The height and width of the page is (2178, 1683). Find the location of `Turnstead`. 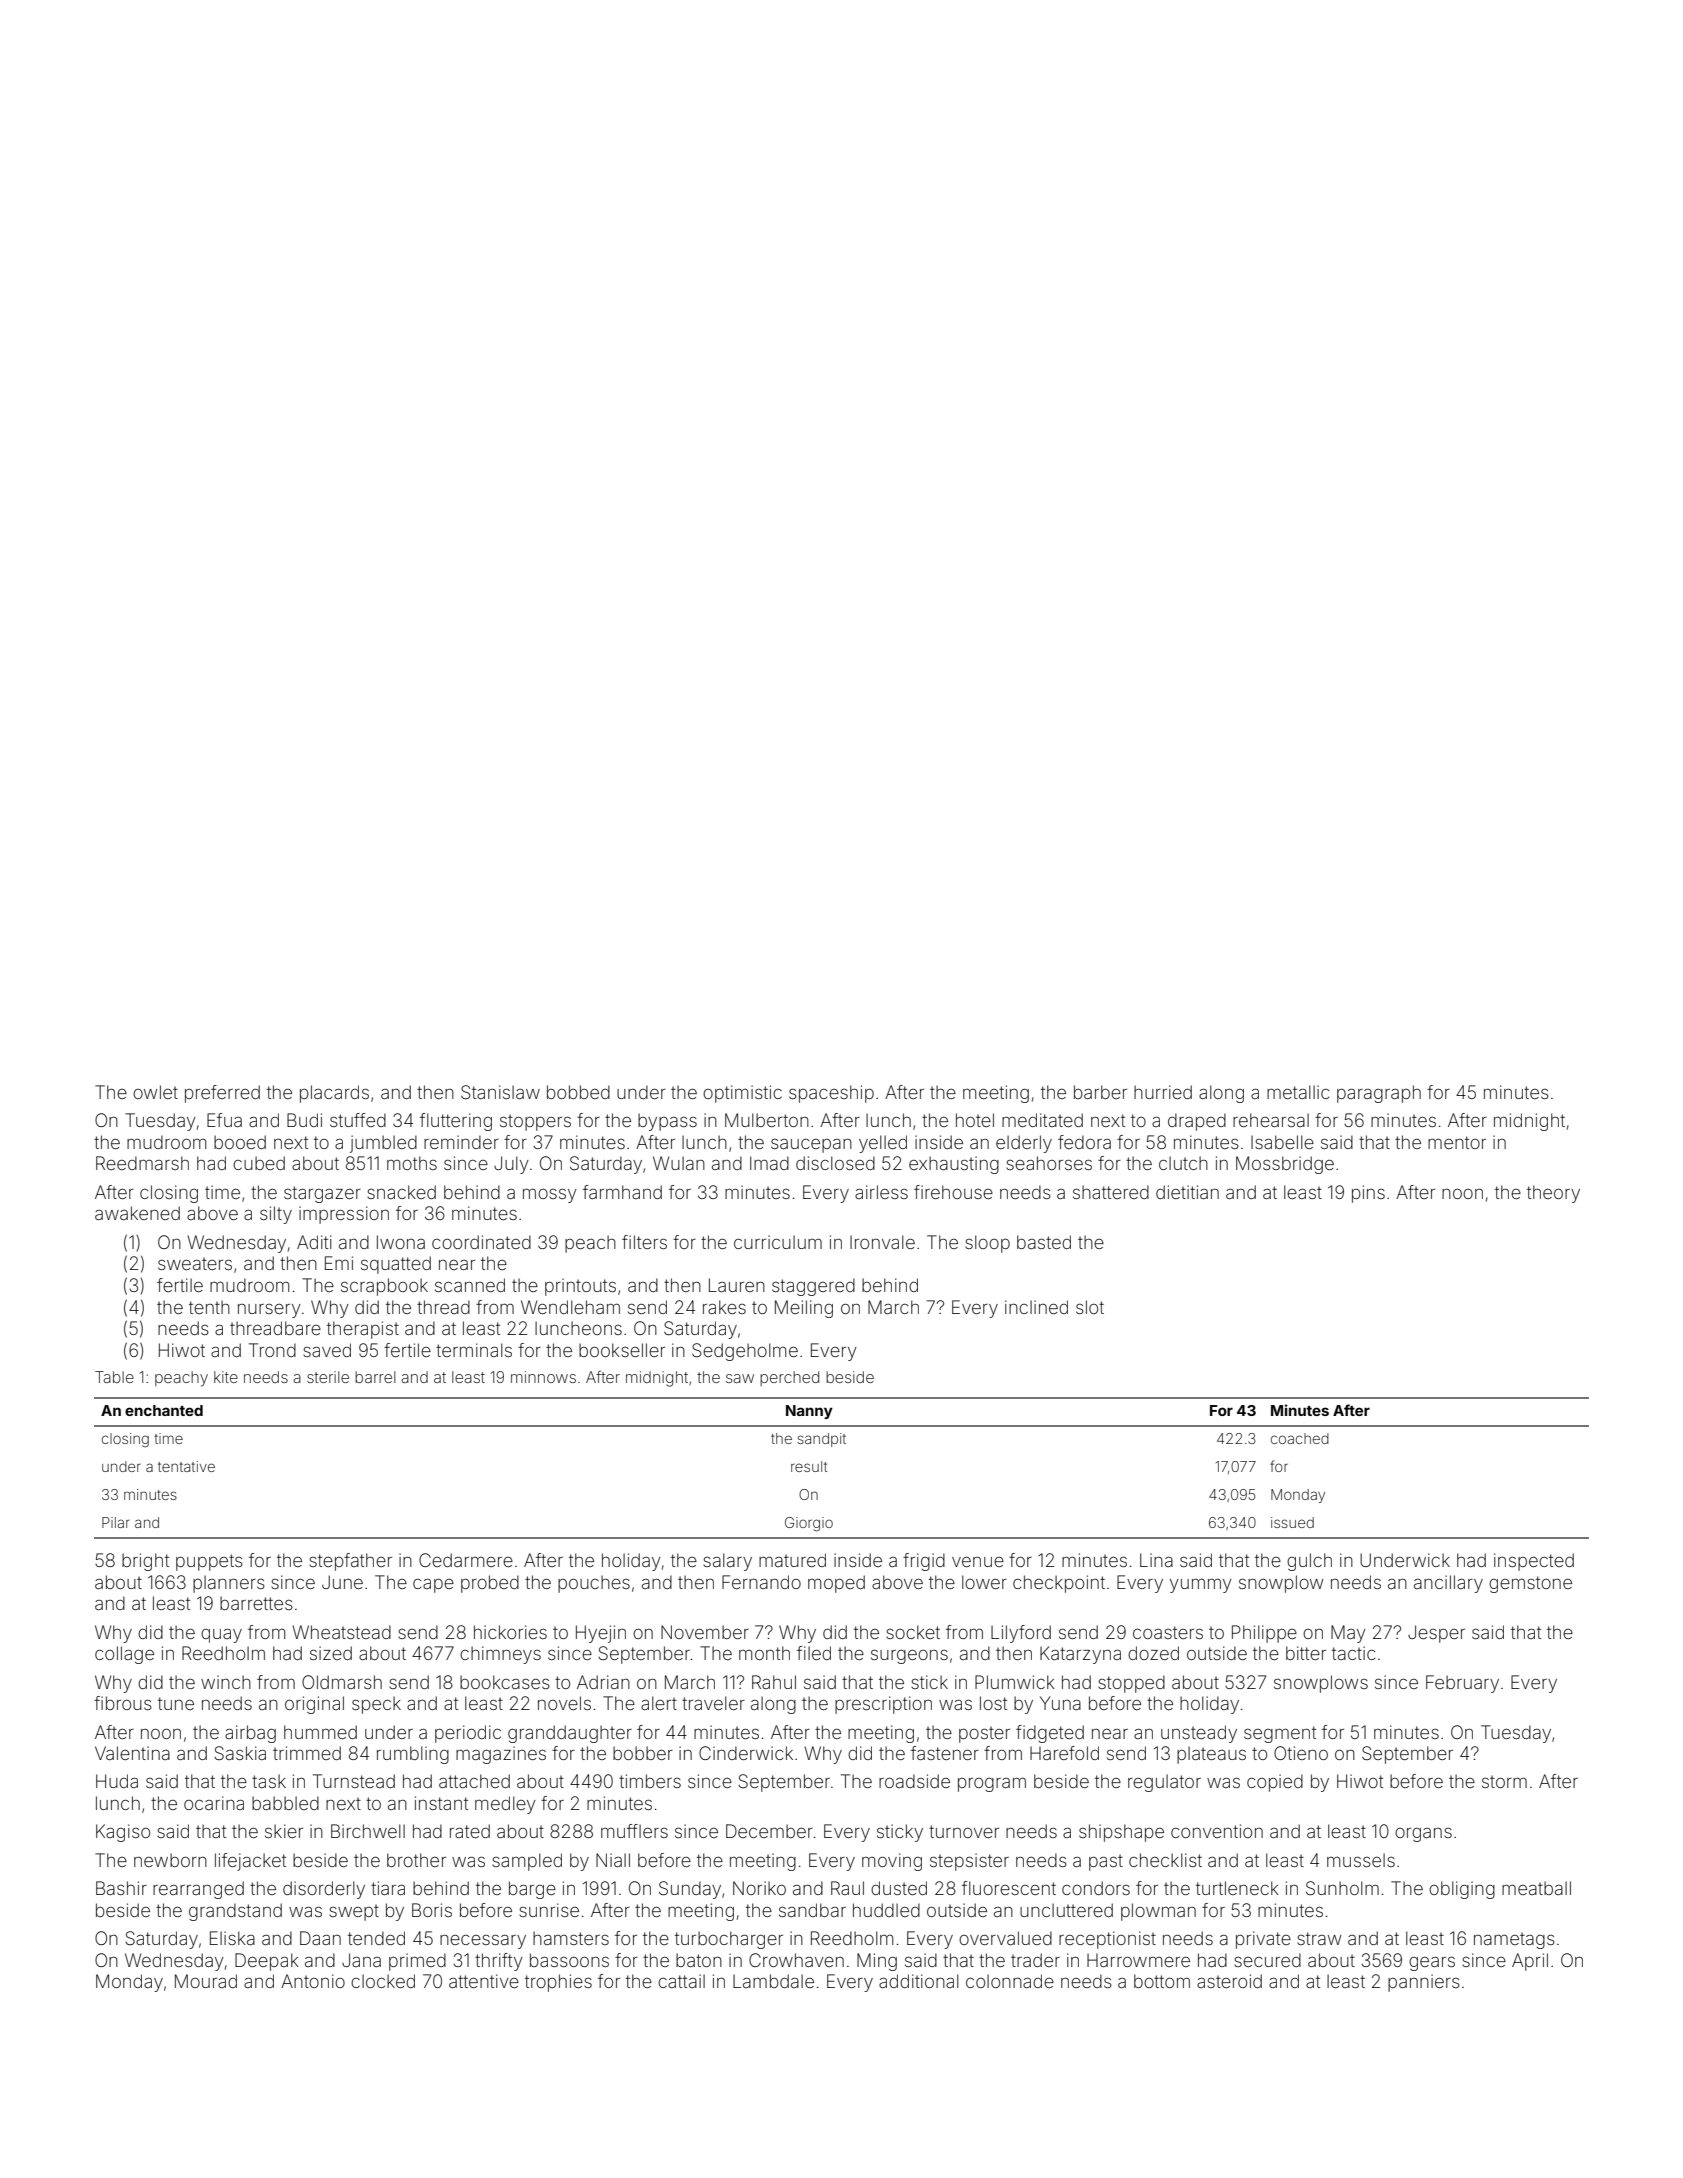

Turnstead is located at coordinates (354, 1781).
